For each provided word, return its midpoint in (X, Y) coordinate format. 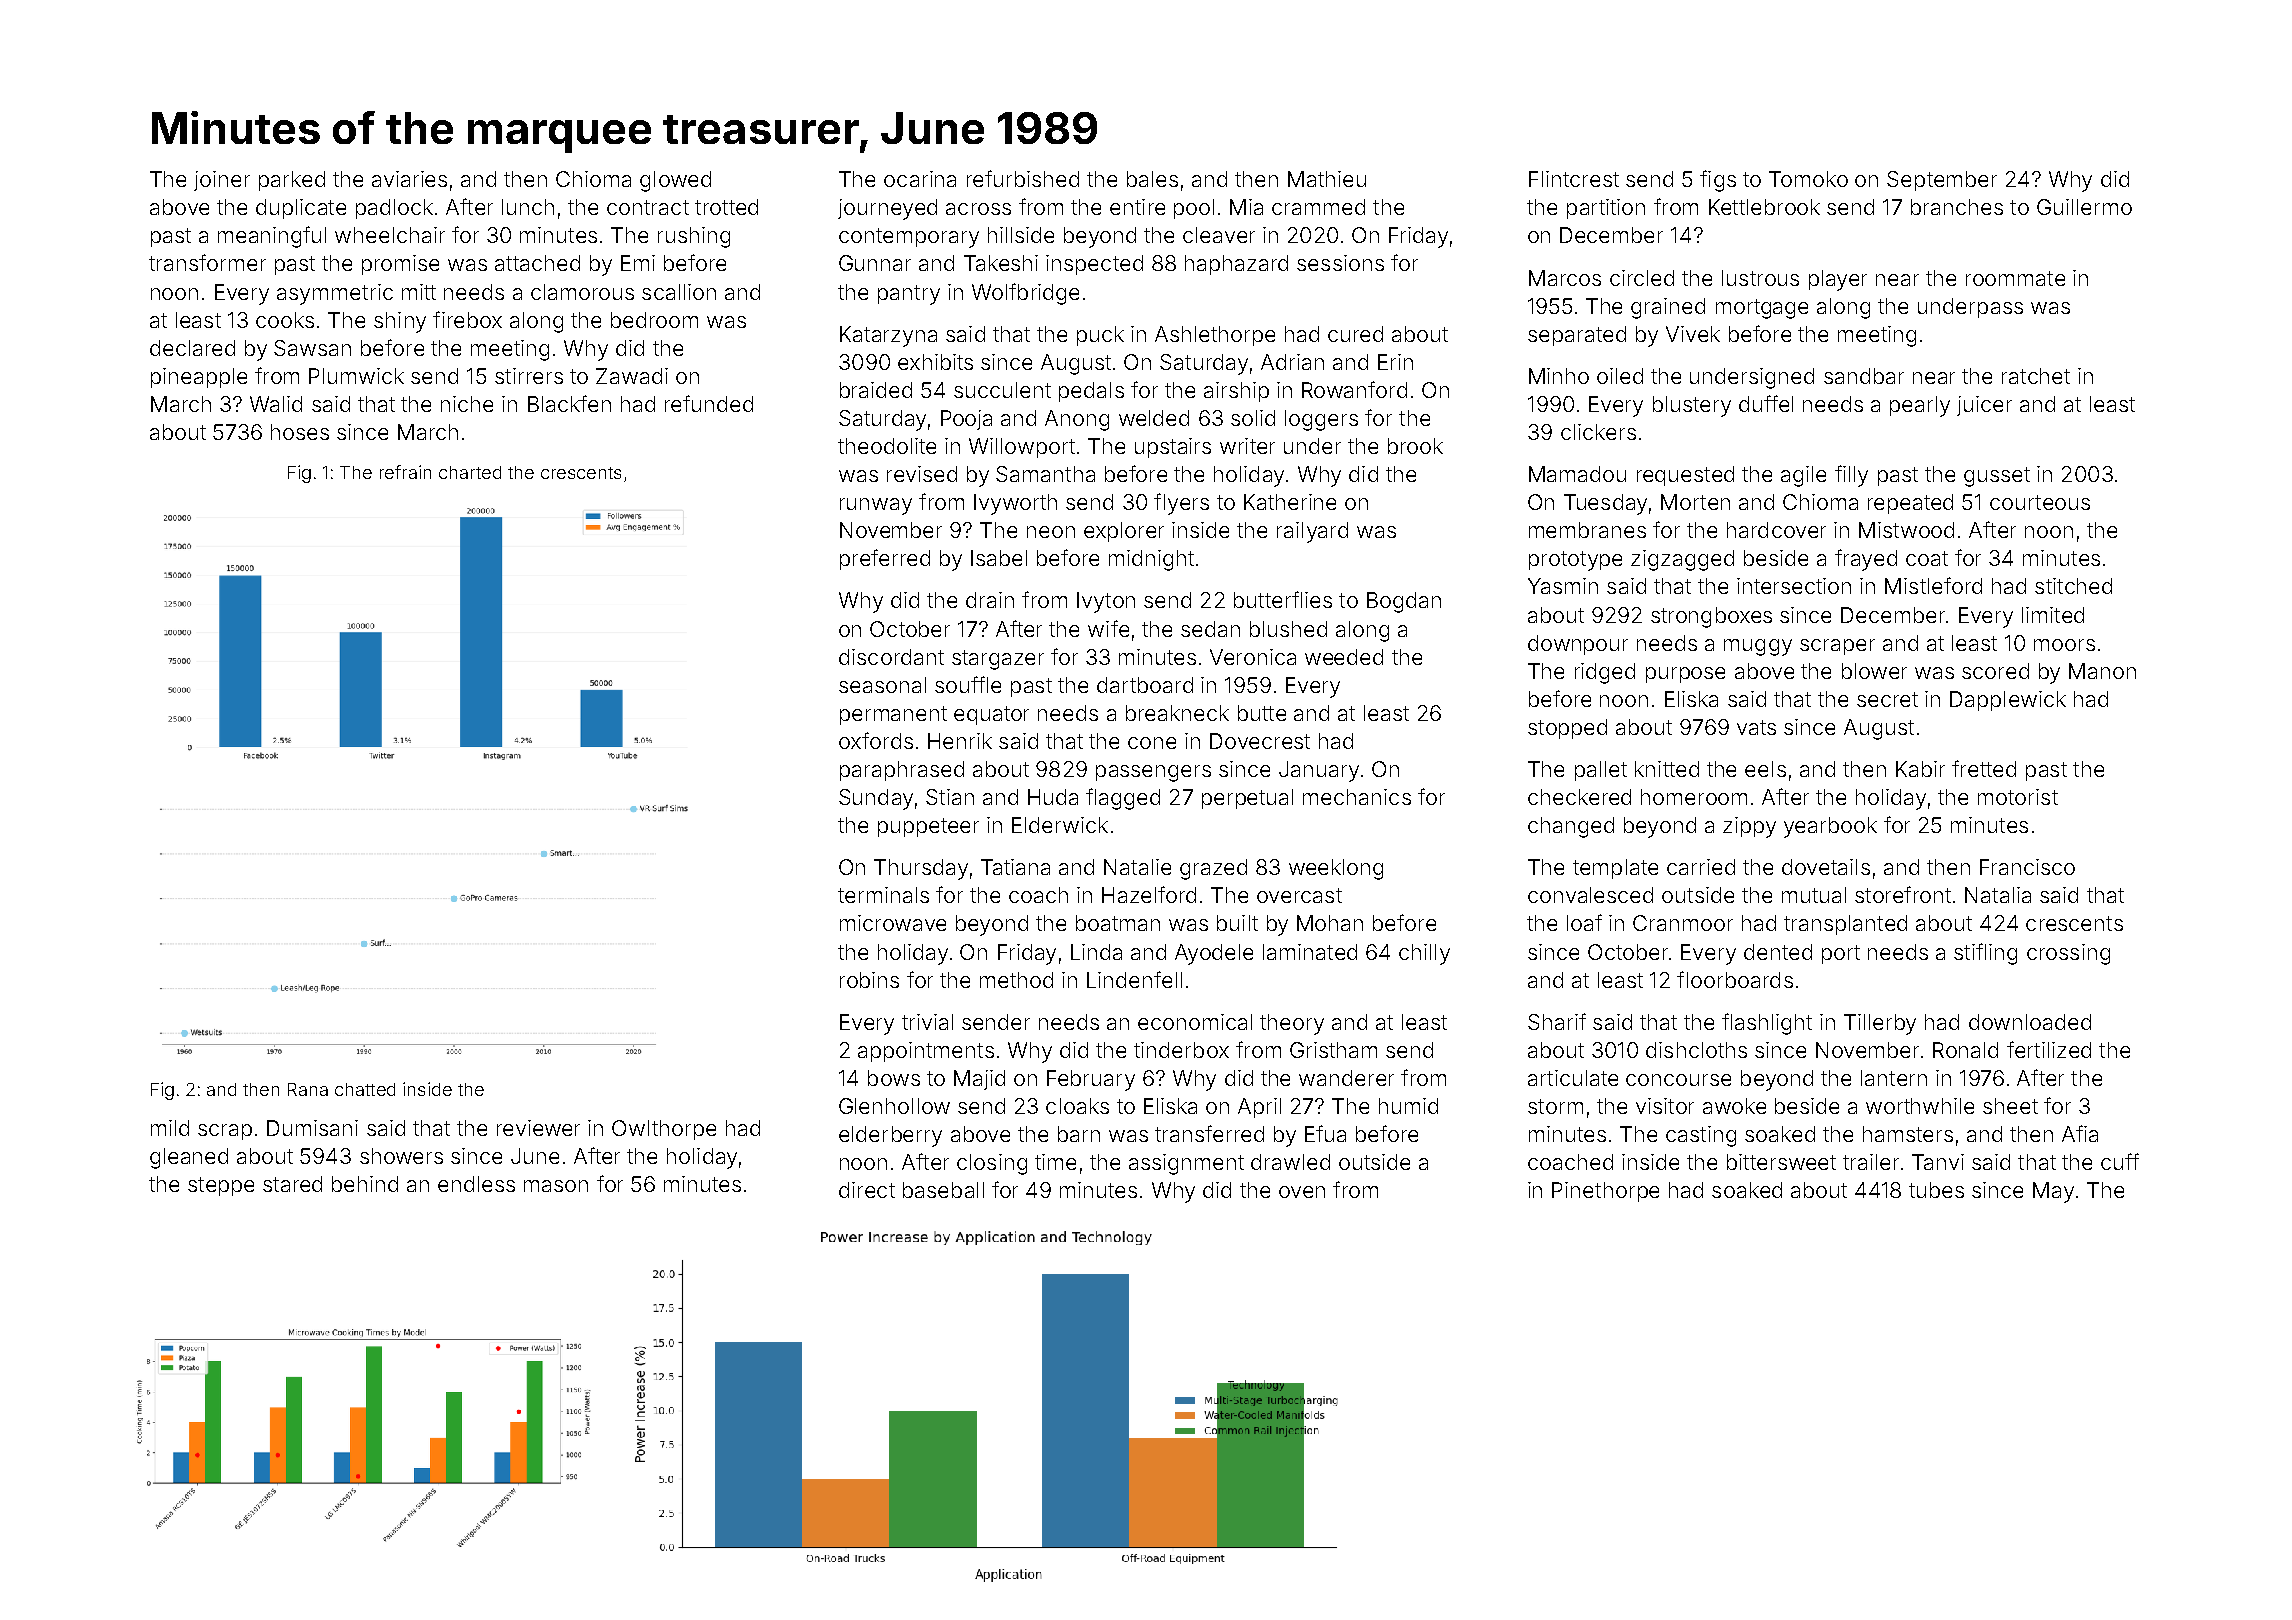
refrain (405, 472)
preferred (885, 559)
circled (1642, 278)
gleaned (189, 1158)
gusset (1997, 477)
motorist (2018, 797)
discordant (891, 657)
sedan (1210, 629)
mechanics (1357, 797)
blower (1874, 671)
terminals (883, 895)
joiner (222, 181)
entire (1137, 207)
